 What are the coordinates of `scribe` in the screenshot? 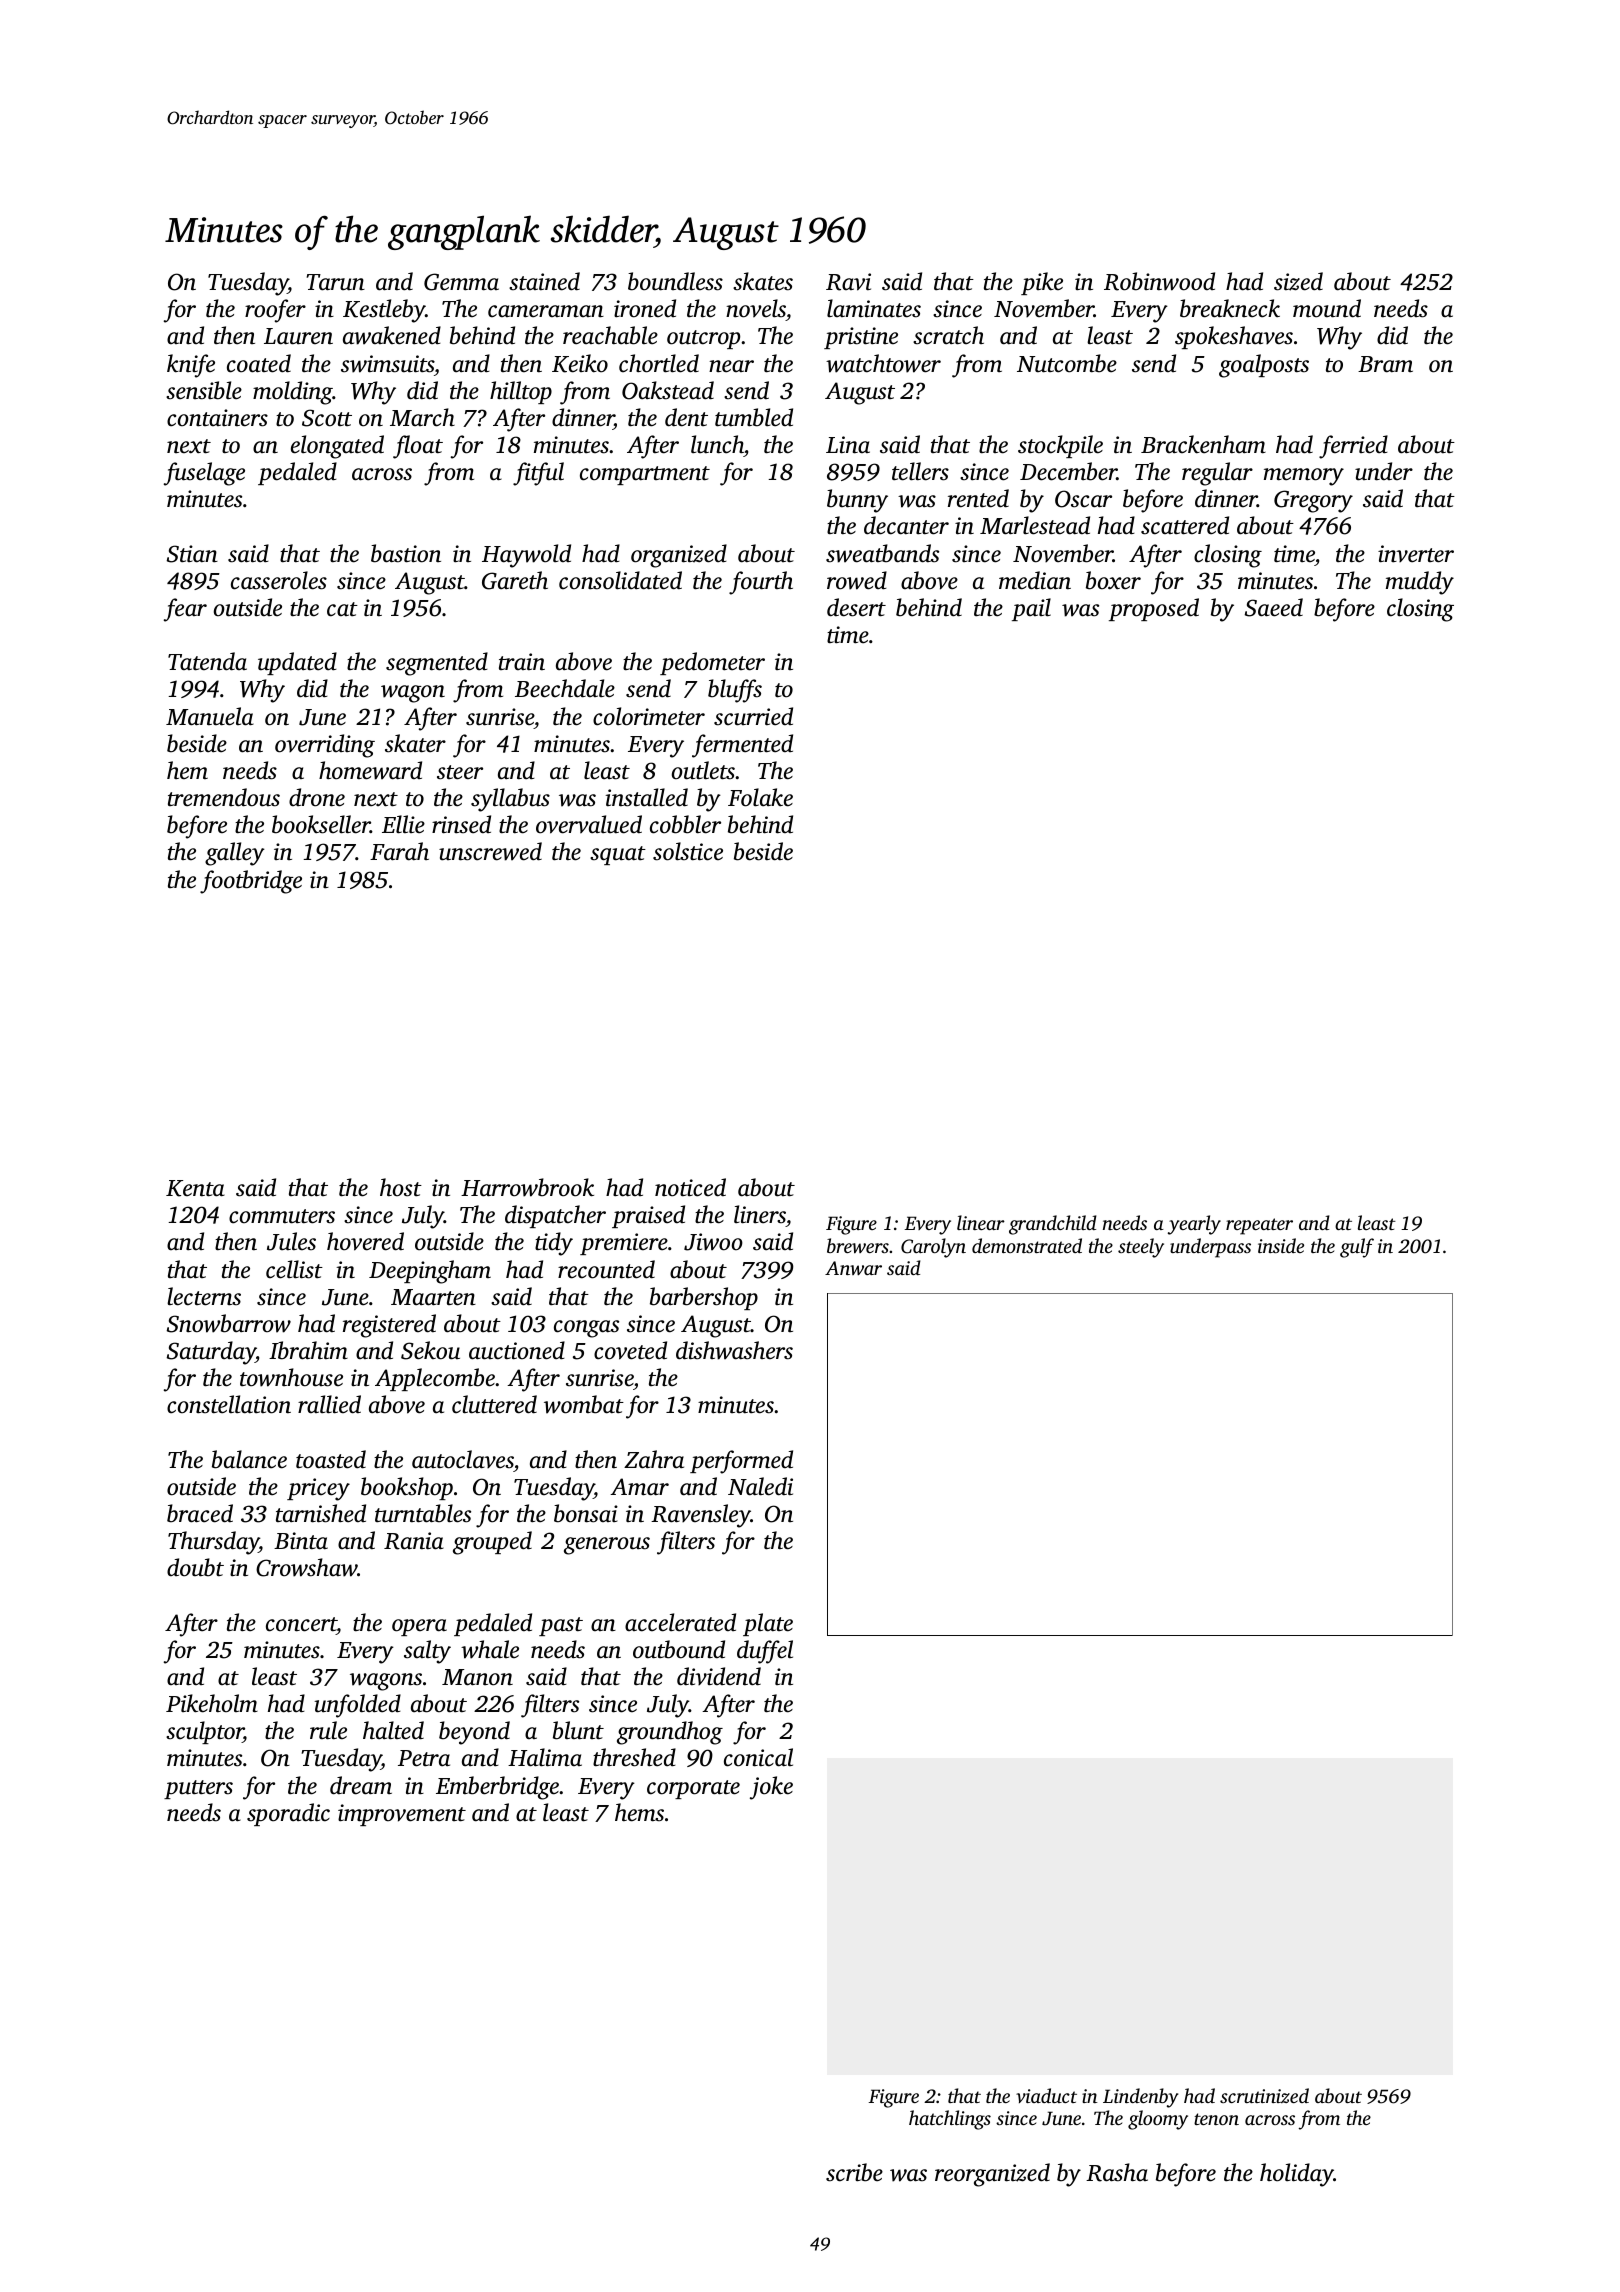 It's located at (854, 2172).
